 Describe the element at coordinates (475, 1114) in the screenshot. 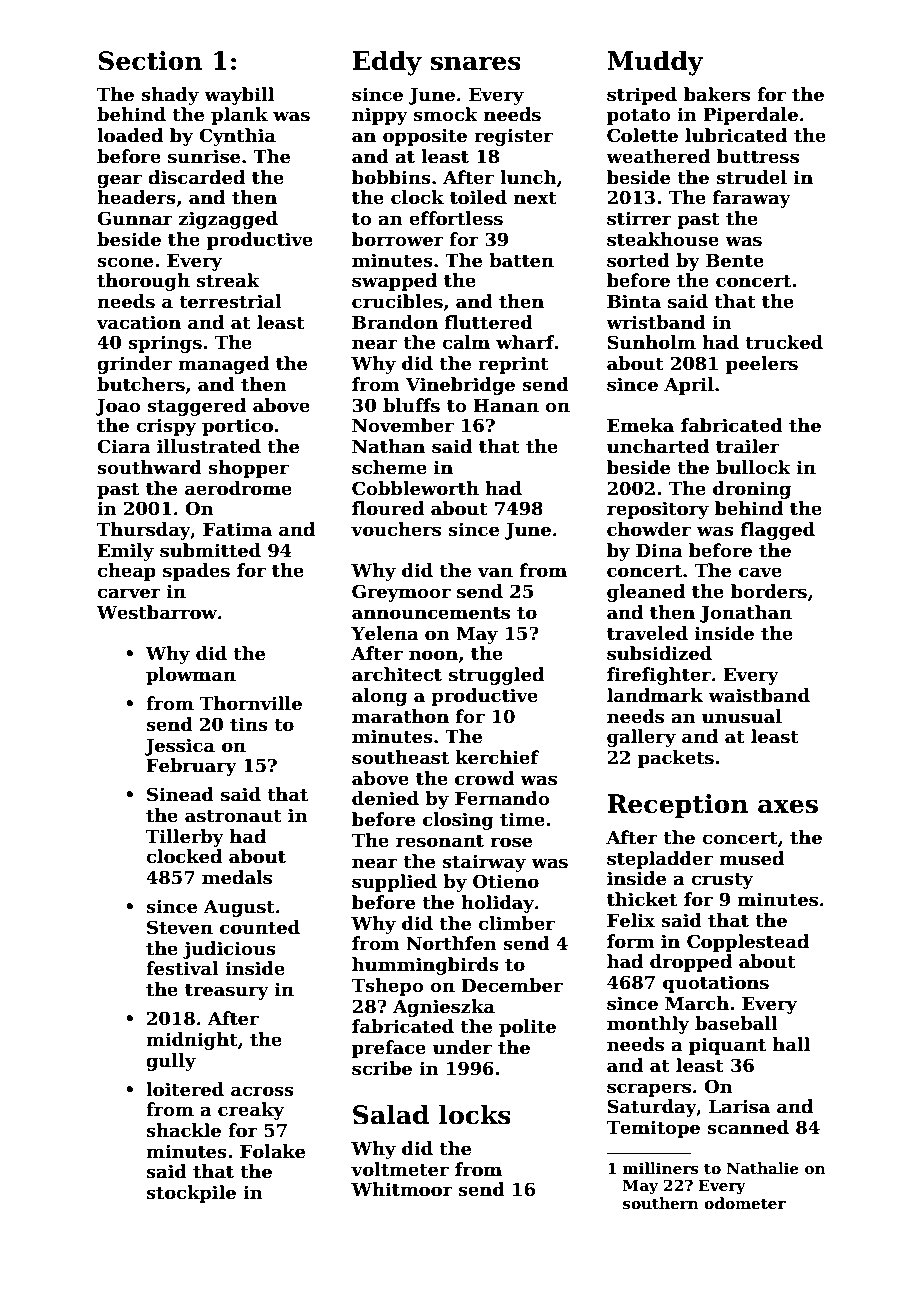

I see `locks` at that location.
